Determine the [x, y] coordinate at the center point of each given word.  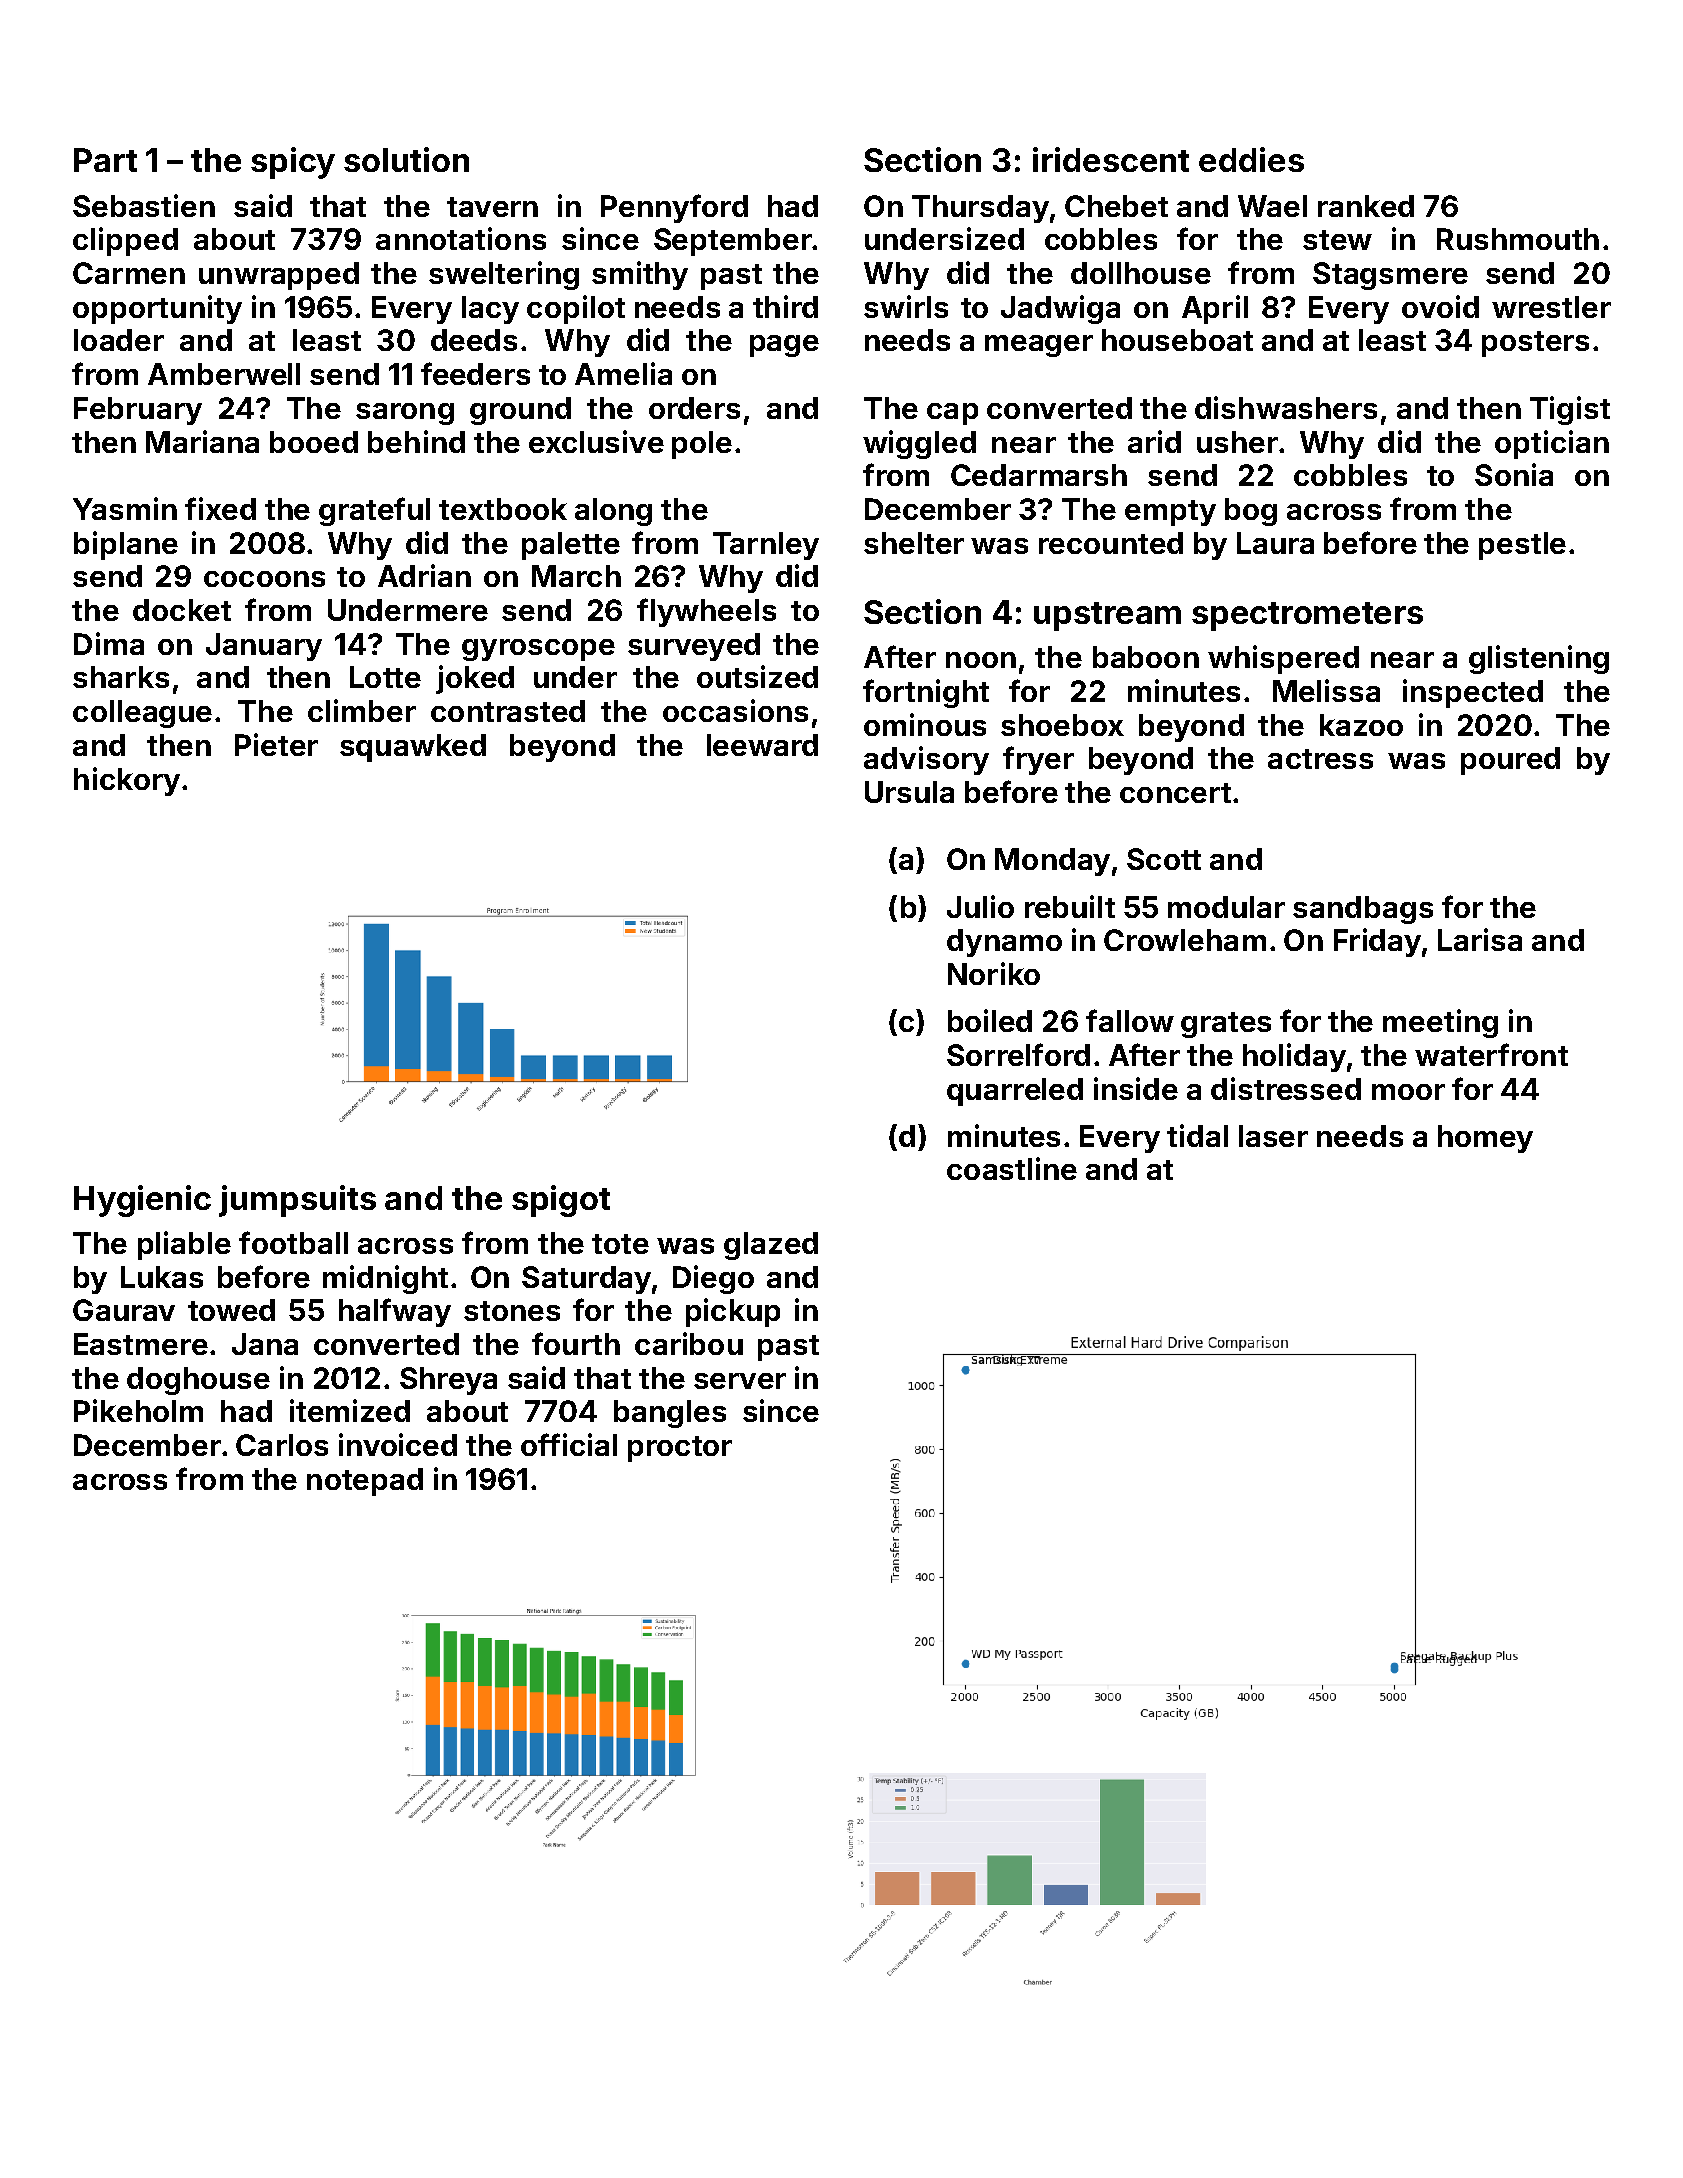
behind [416, 441]
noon [981, 660]
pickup [733, 1312]
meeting [1440, 1023]
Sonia [1514, 474]
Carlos [282, 1445]
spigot [561, 1201]
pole [702, 445]
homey [1485, 1139]
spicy [293, 163]
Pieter [276, 744]
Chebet [1116, 206]
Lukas [162, 1277]
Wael [1272, 206]
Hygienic [142, 1201]
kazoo [1361, 725]
